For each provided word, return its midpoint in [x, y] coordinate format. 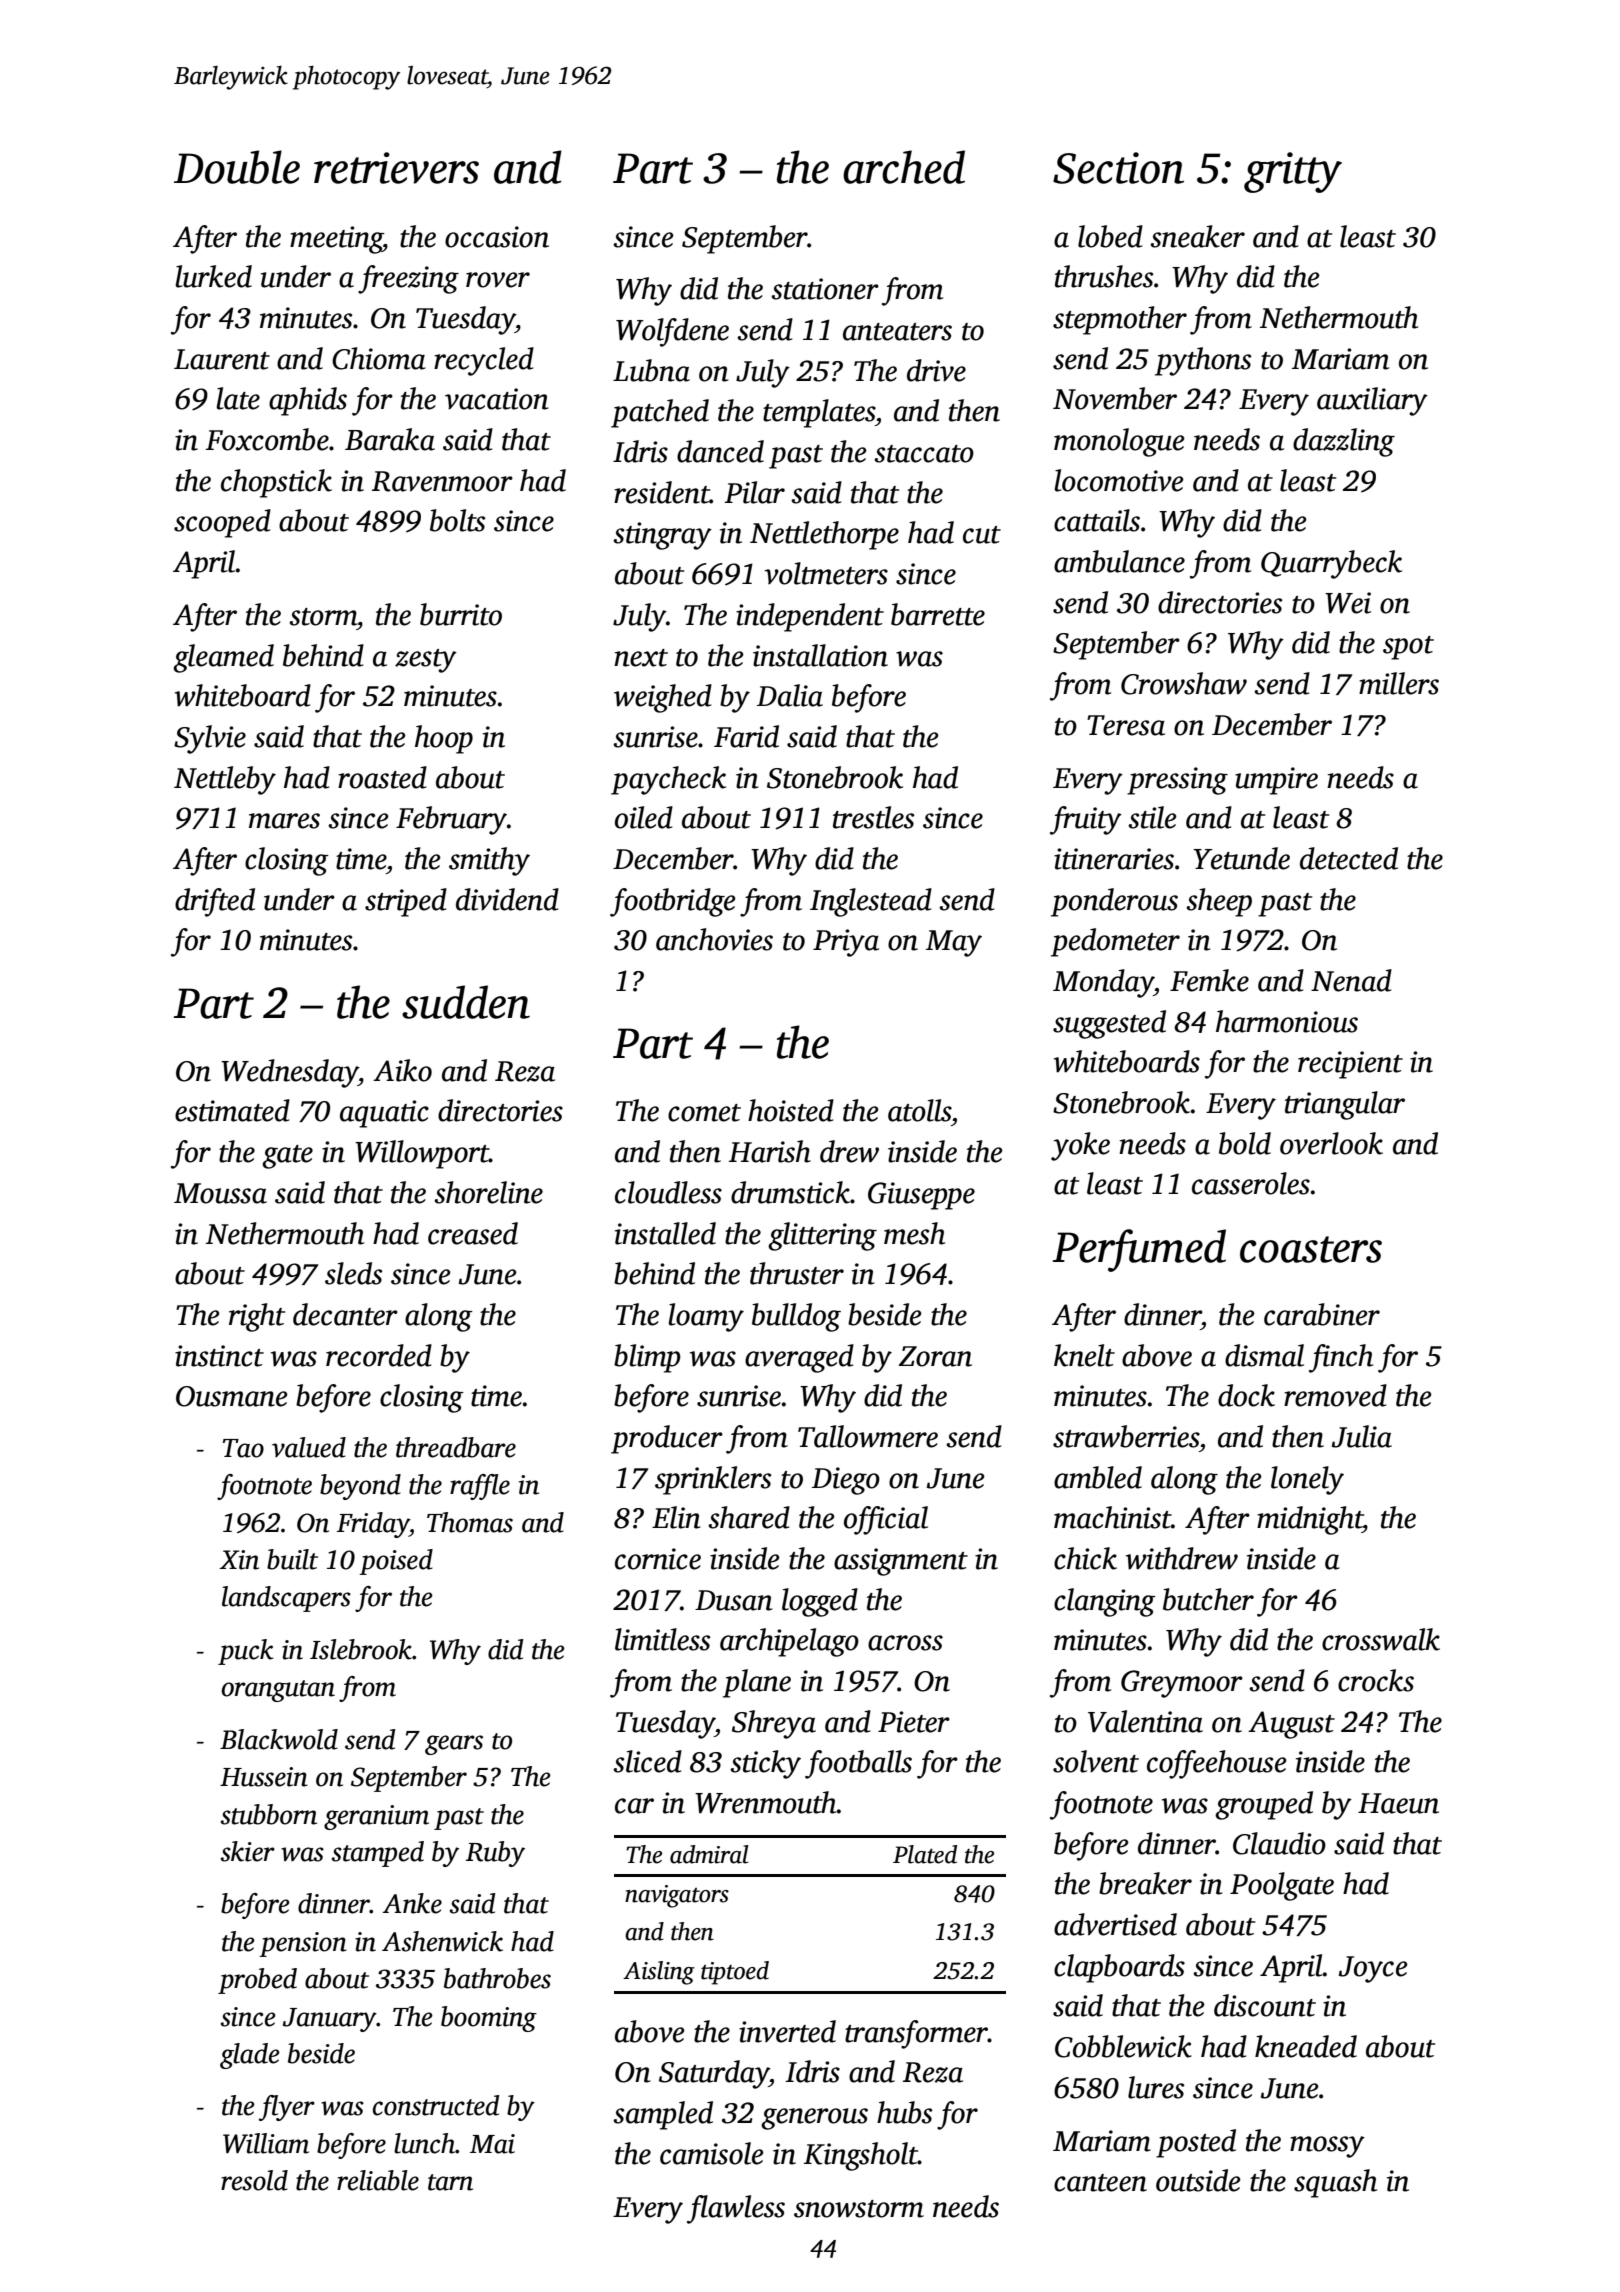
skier [248, 1851]
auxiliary [1372, 401]
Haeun [1398, 1803]
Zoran [935, 1356]
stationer [825, 289]
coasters [1311, 1249]
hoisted [791, 1110]
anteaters [897, 332]
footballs [858, 1764]
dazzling [1344, 442]
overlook [1331, 1143]
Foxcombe [267, 439]
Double [237, 167]
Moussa [220, 1193]
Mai [492, 2144]
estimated [232, 1110]
